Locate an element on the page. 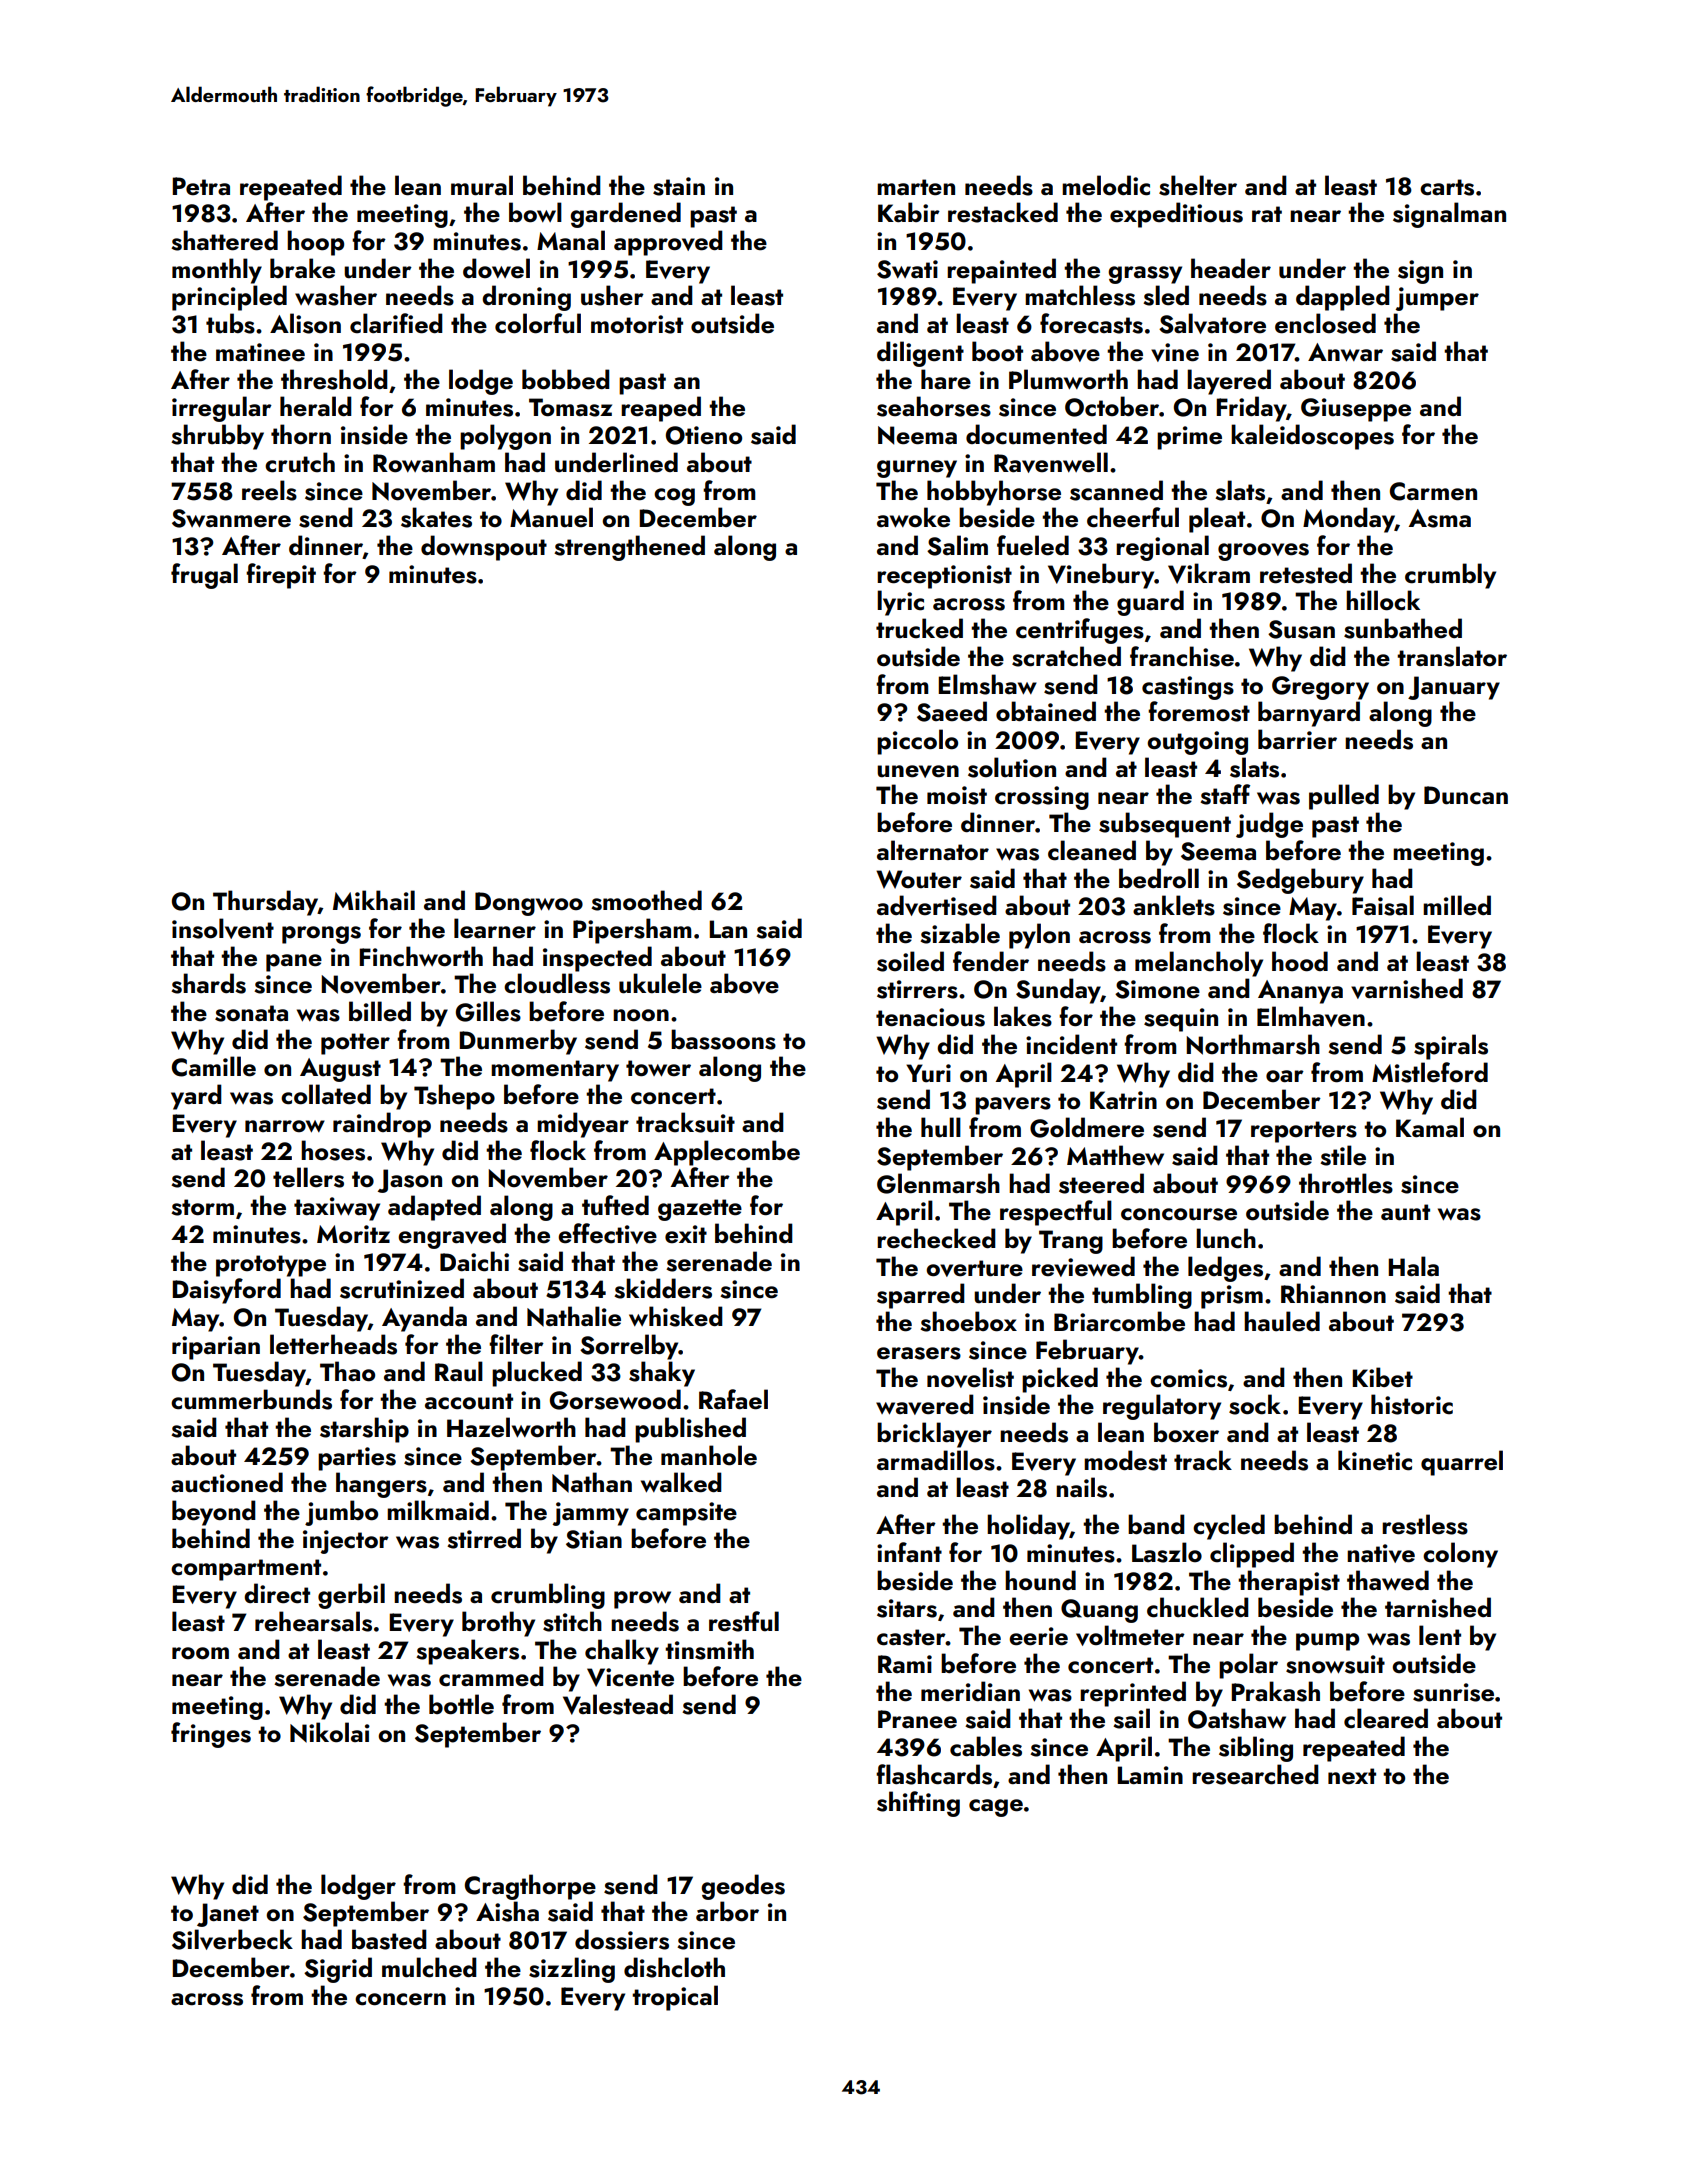 Image resolution: width=1683 pixels, height=2178 pixels. concern is located at coordinates (400, 1999).
